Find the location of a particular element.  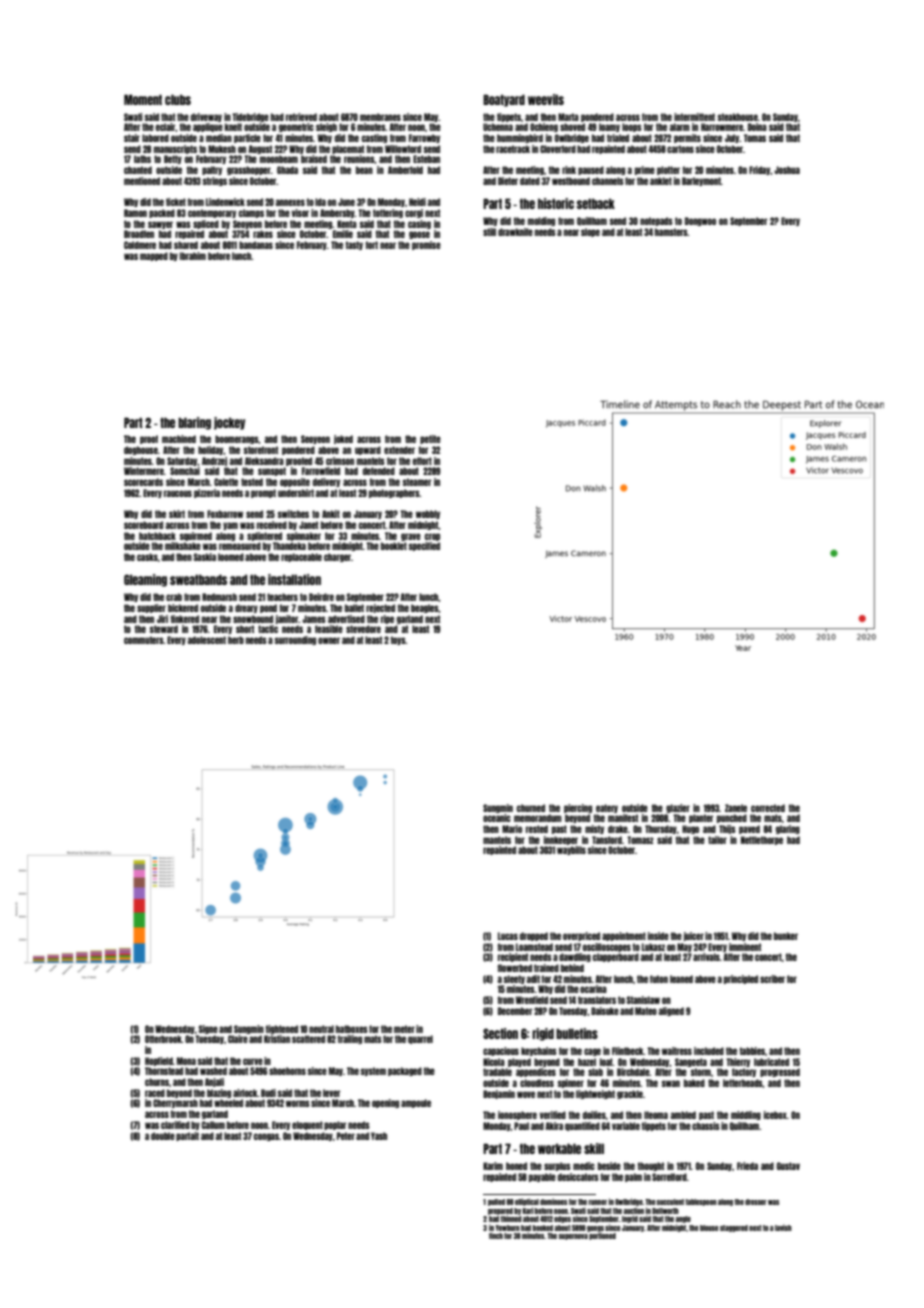

corrected is located at coordinates (768, 808).
